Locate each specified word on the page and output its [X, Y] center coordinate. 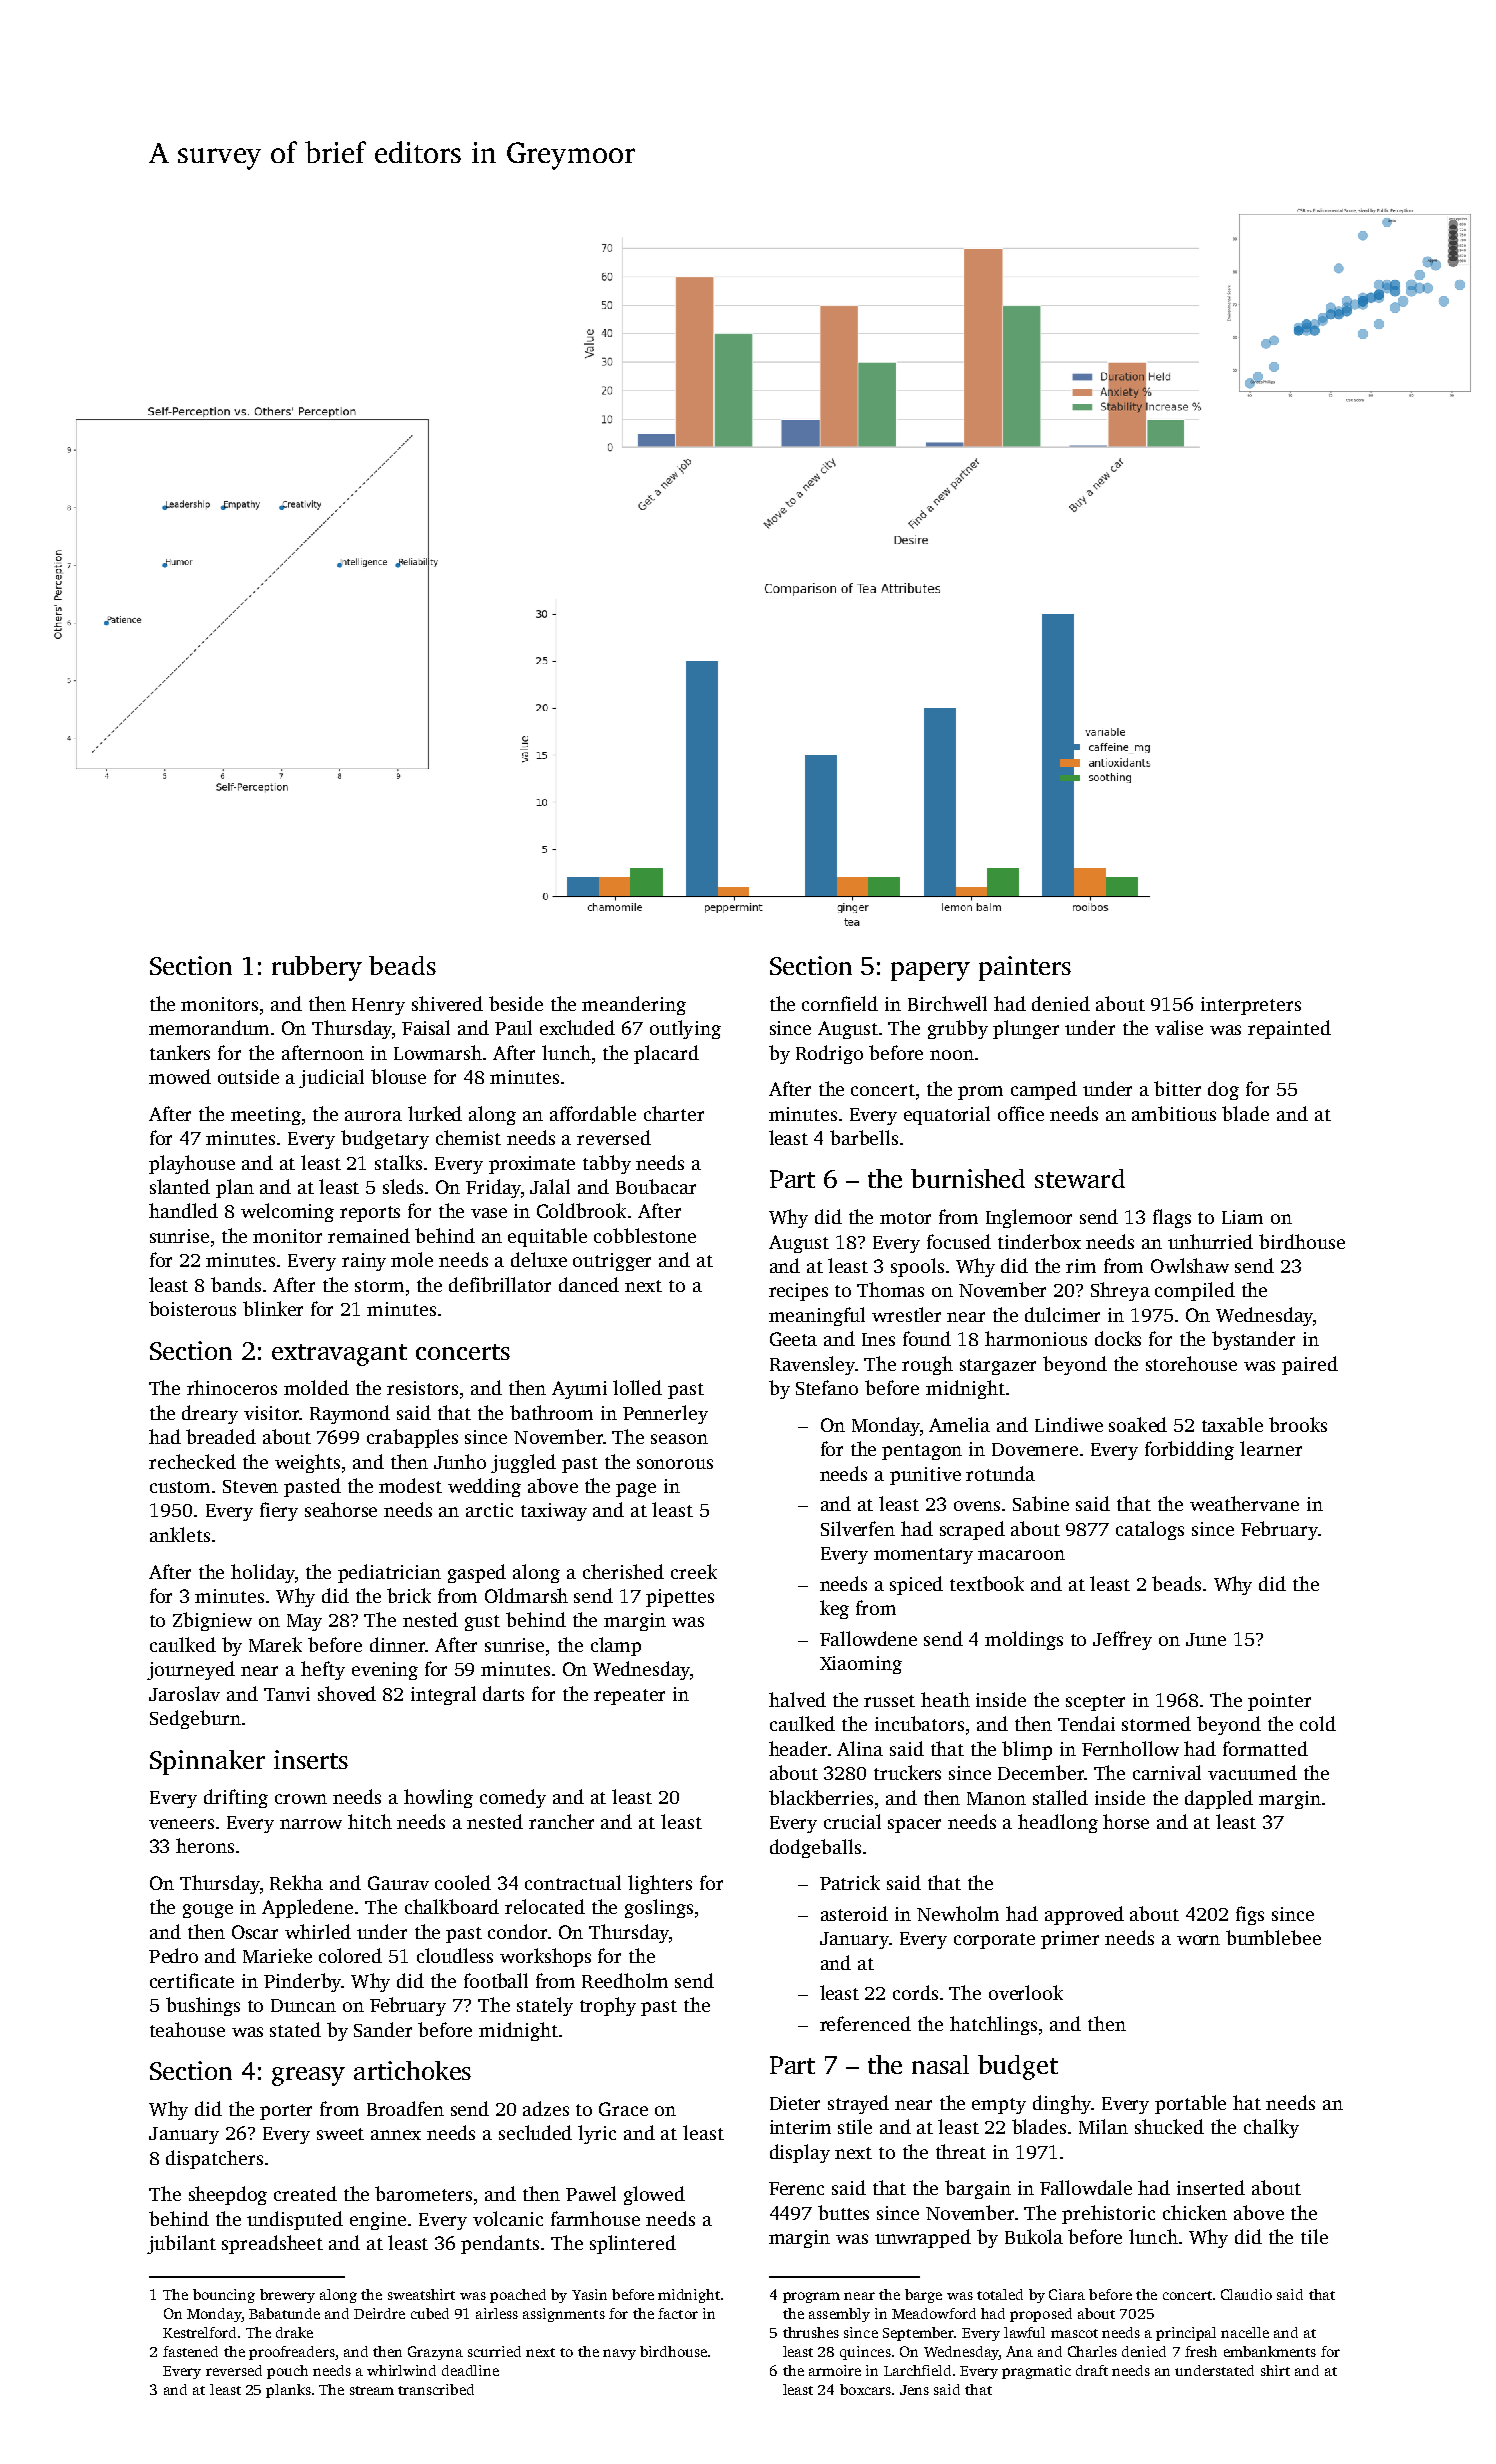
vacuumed [1252, 1772]
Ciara [1067, 2294]
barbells [864, 1137]
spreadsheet [272, 2244]
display [800, 2153]
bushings [203, 2006]
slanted [180, 1186]
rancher [561, 1821]
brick [409, 1595]
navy [619, 2354]
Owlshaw [1190, 1265]
